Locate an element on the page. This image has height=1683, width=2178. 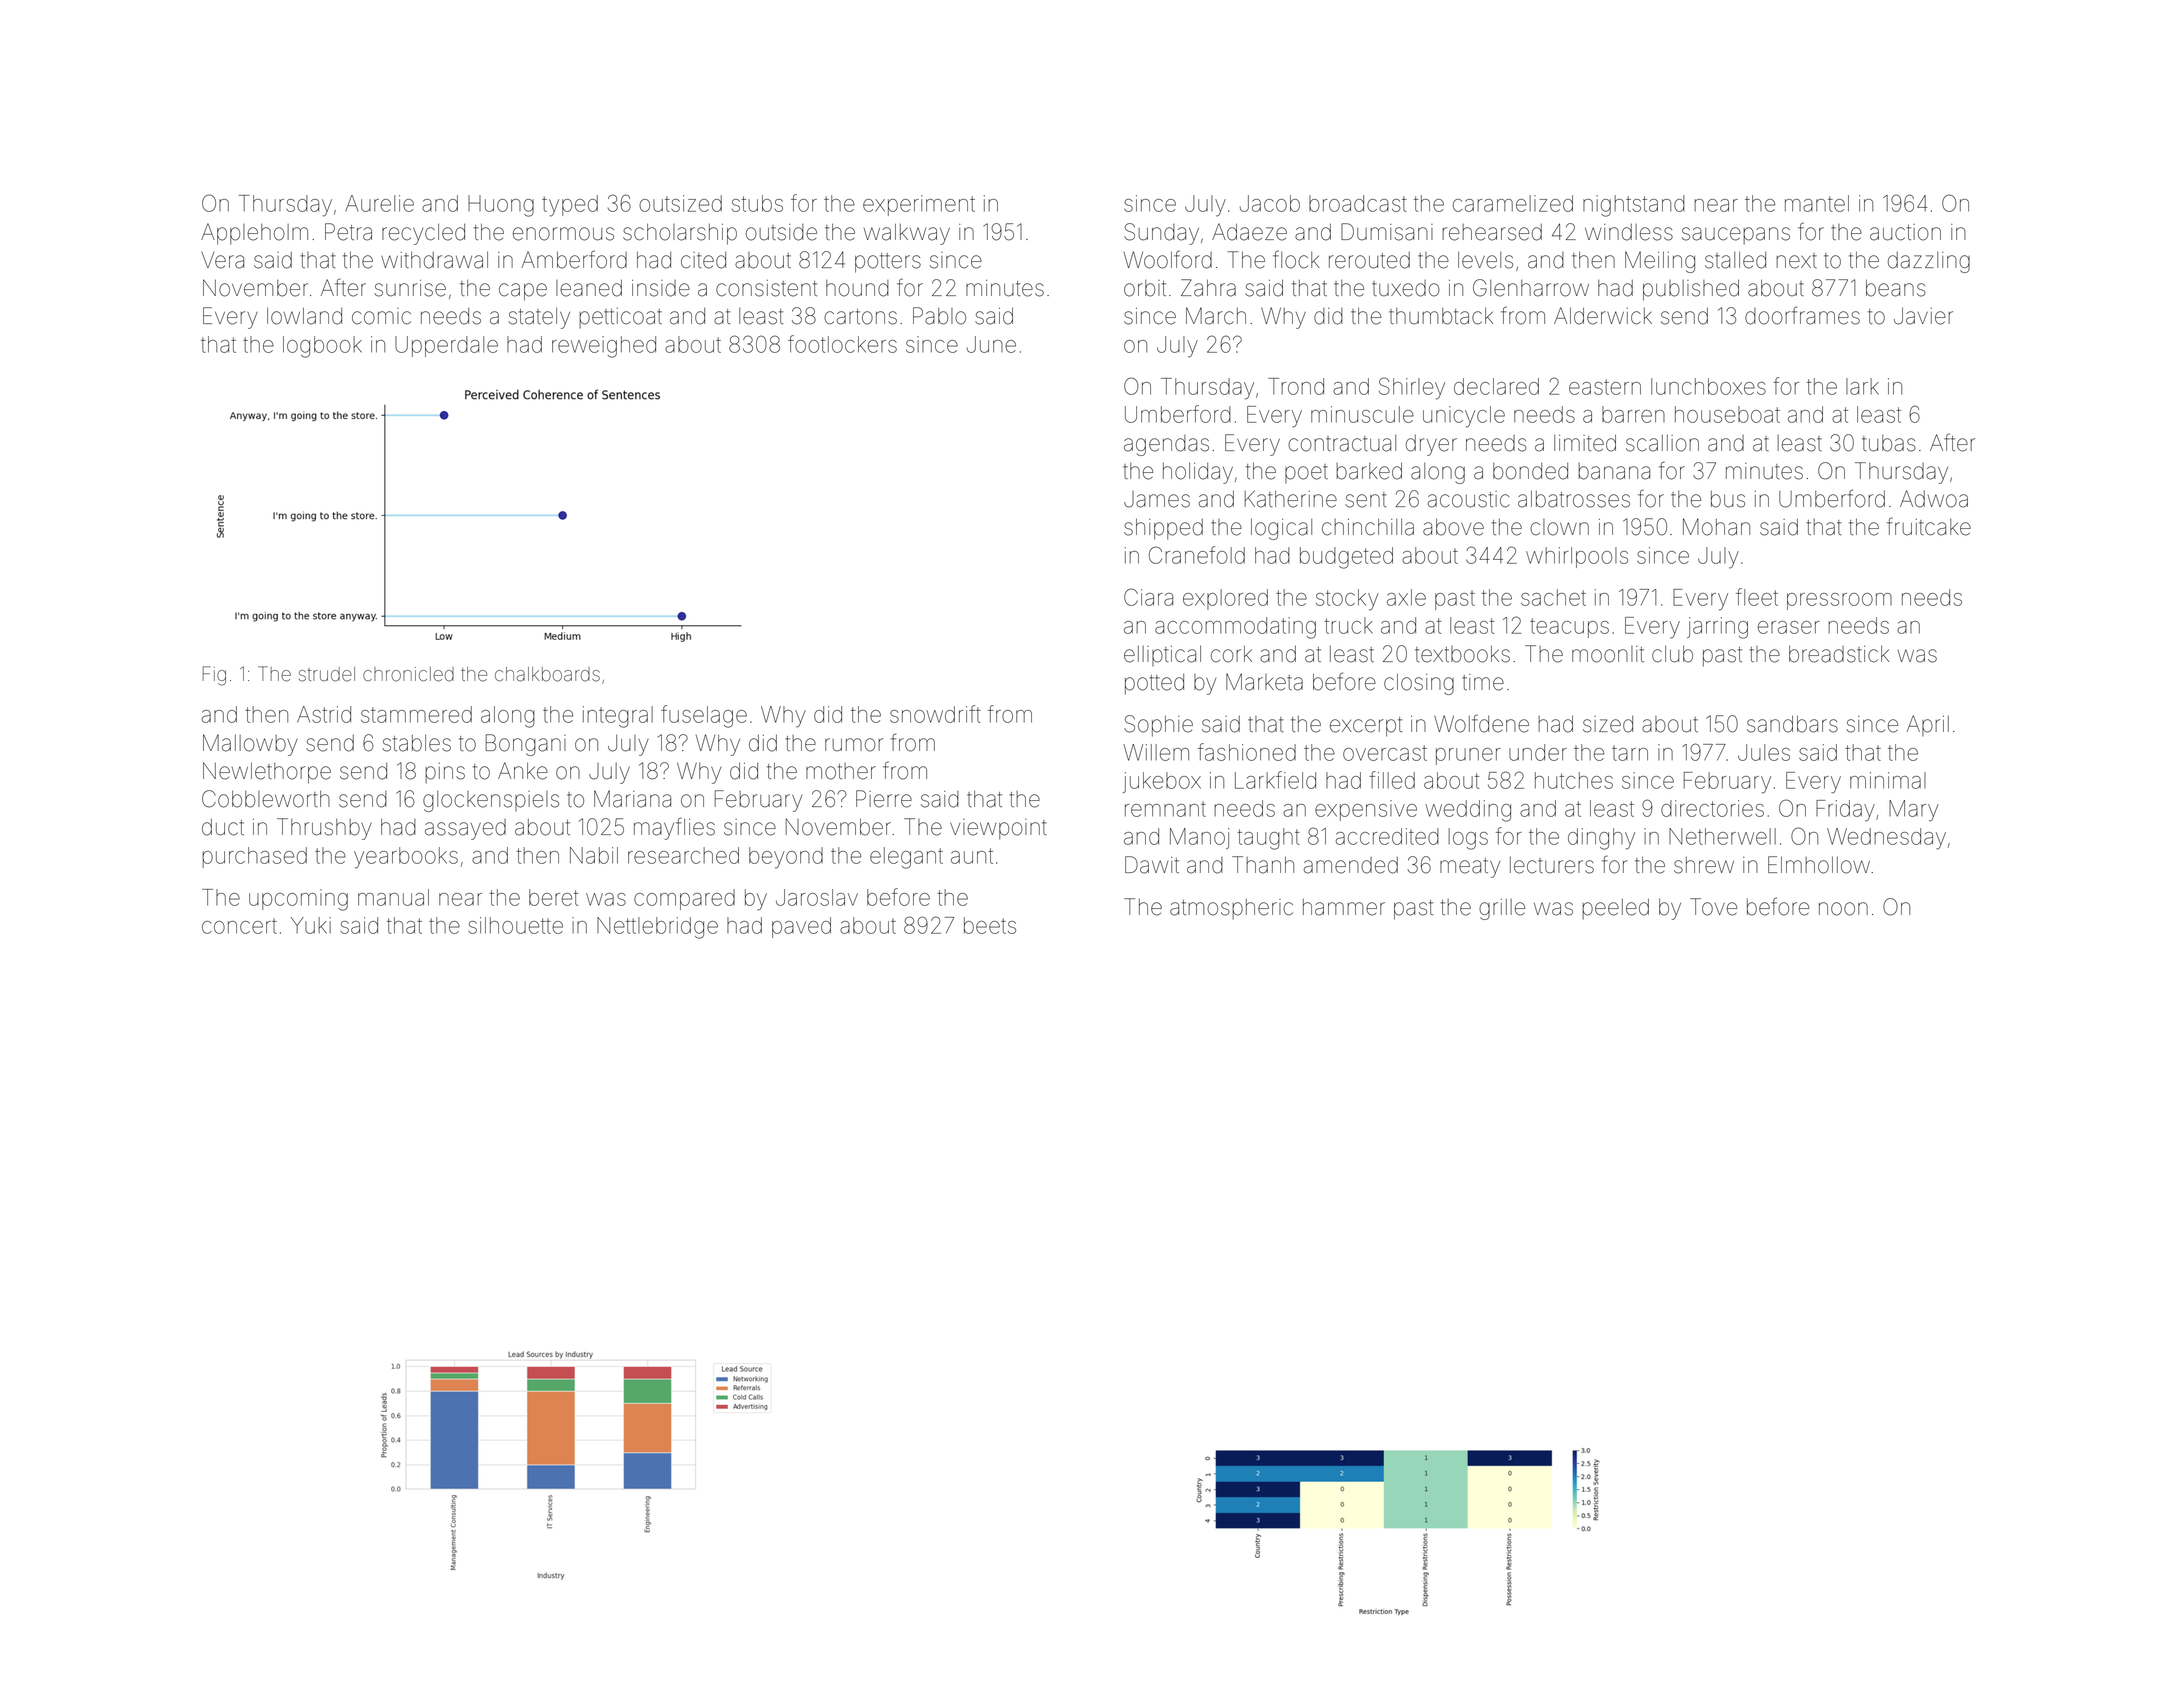
mantel is located at coordinates (1817, 203).
